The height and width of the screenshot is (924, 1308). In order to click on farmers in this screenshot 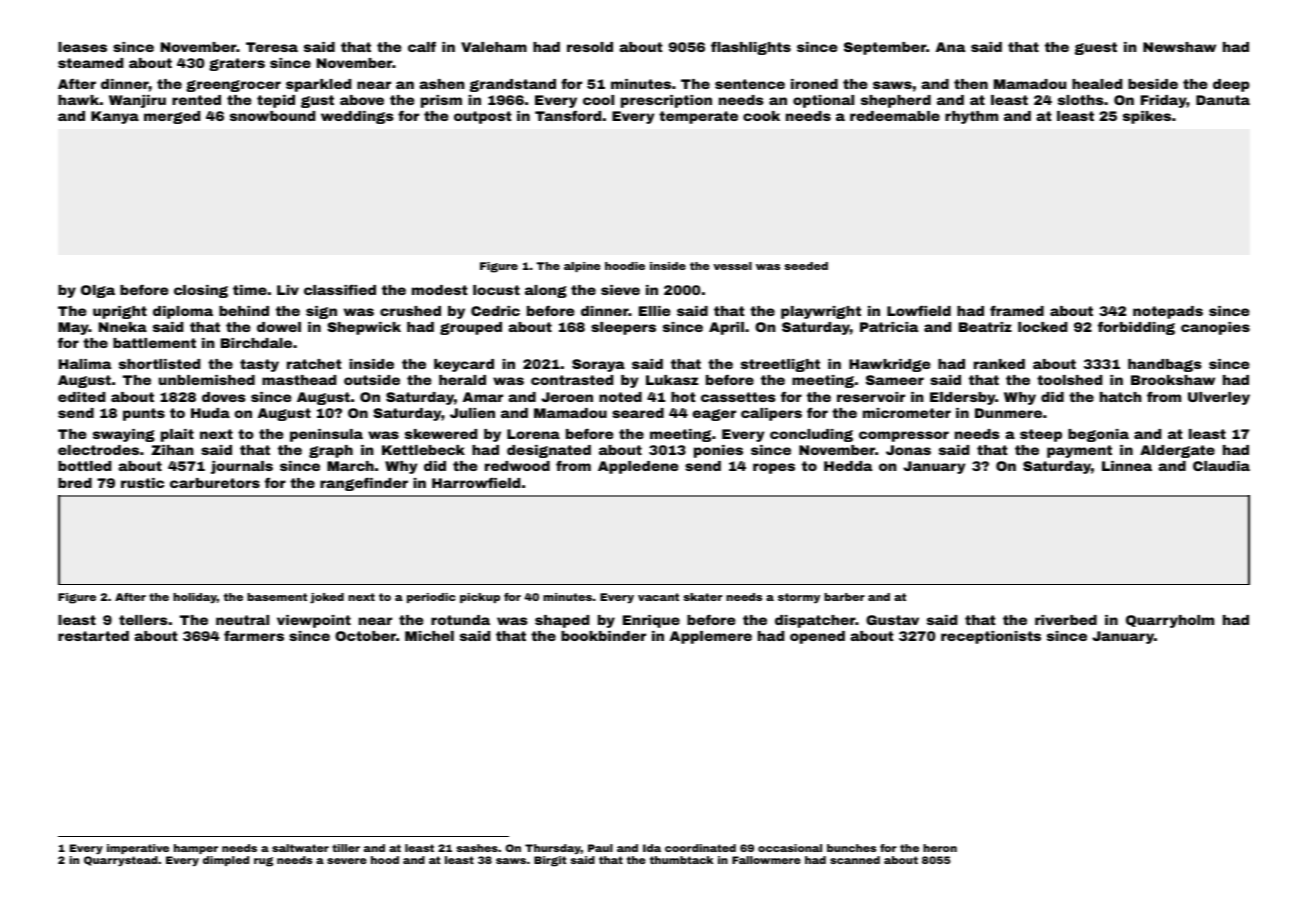, I will do `click(254, 635)`.
